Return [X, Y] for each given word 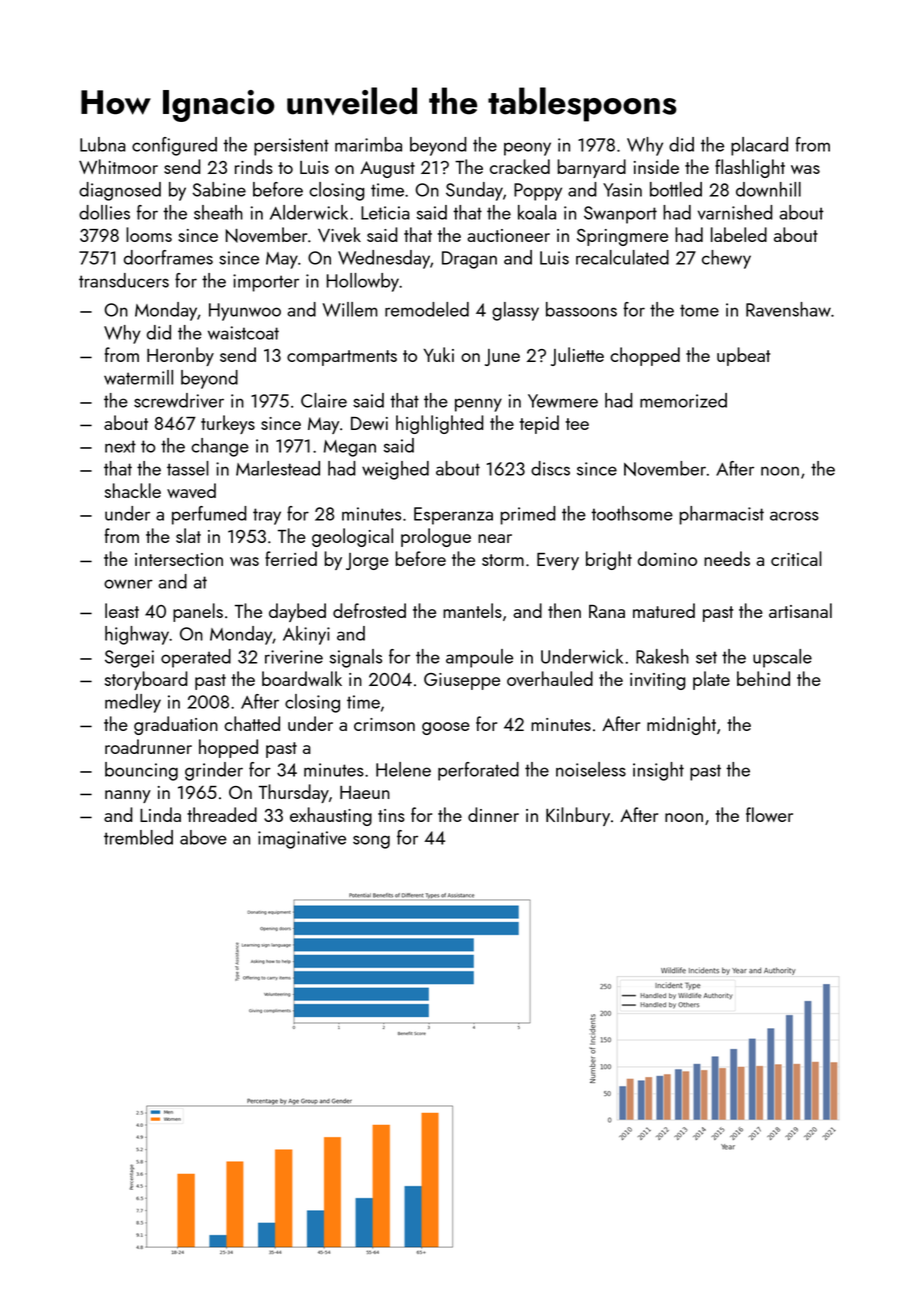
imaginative [302, 840]
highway [137, 635]
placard [759, 146]
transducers [124, 280]
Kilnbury [578, 816]
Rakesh [662, 656]
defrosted [369, 610]
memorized [683, 400]
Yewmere [563, 401]
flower [769, 814]
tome [699, 310]
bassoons [581, 309]
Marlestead [278, 468]
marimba [368, 144]
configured [174, 146]
